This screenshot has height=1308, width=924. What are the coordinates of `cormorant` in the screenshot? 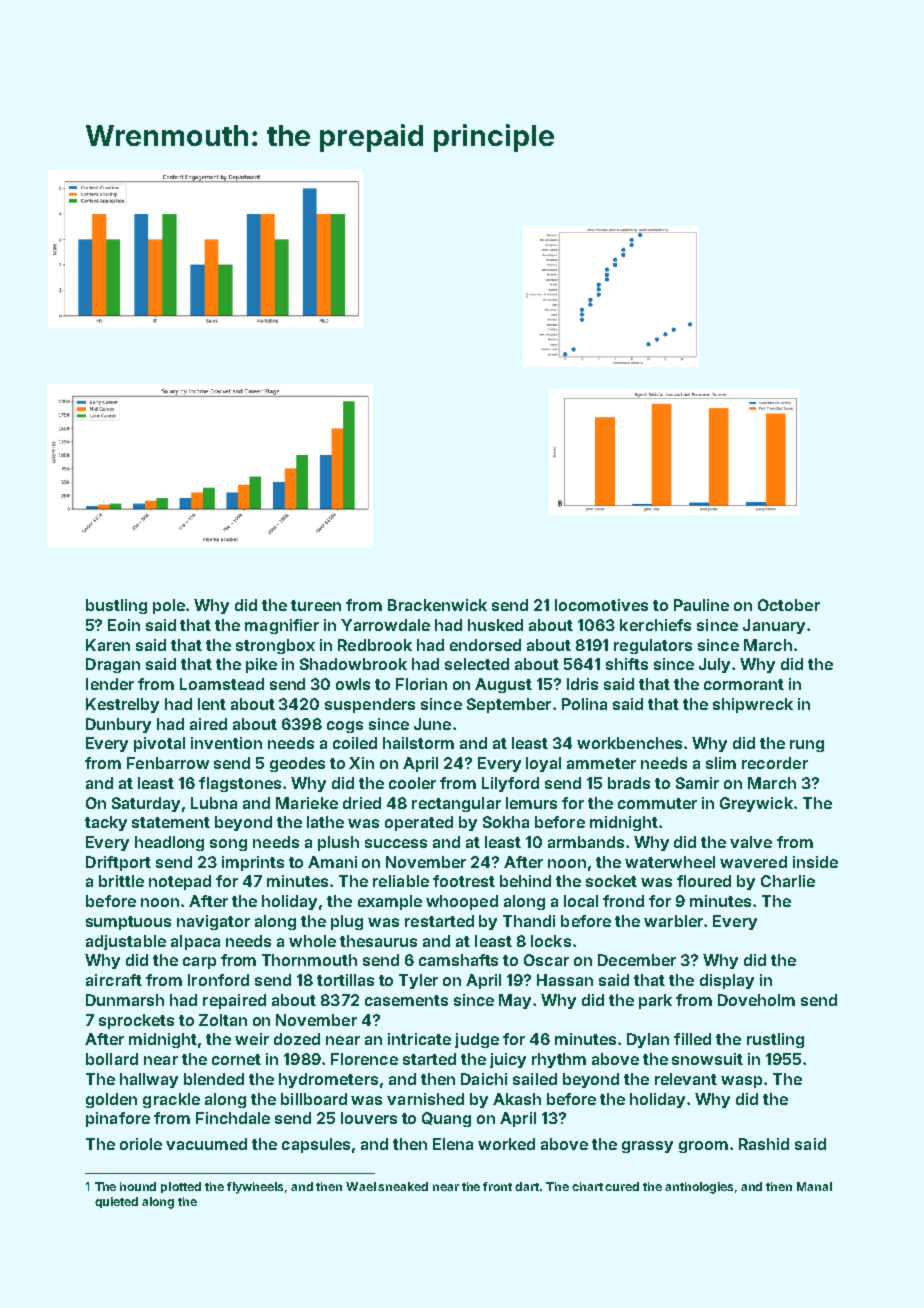 It's located at (744, 684).
